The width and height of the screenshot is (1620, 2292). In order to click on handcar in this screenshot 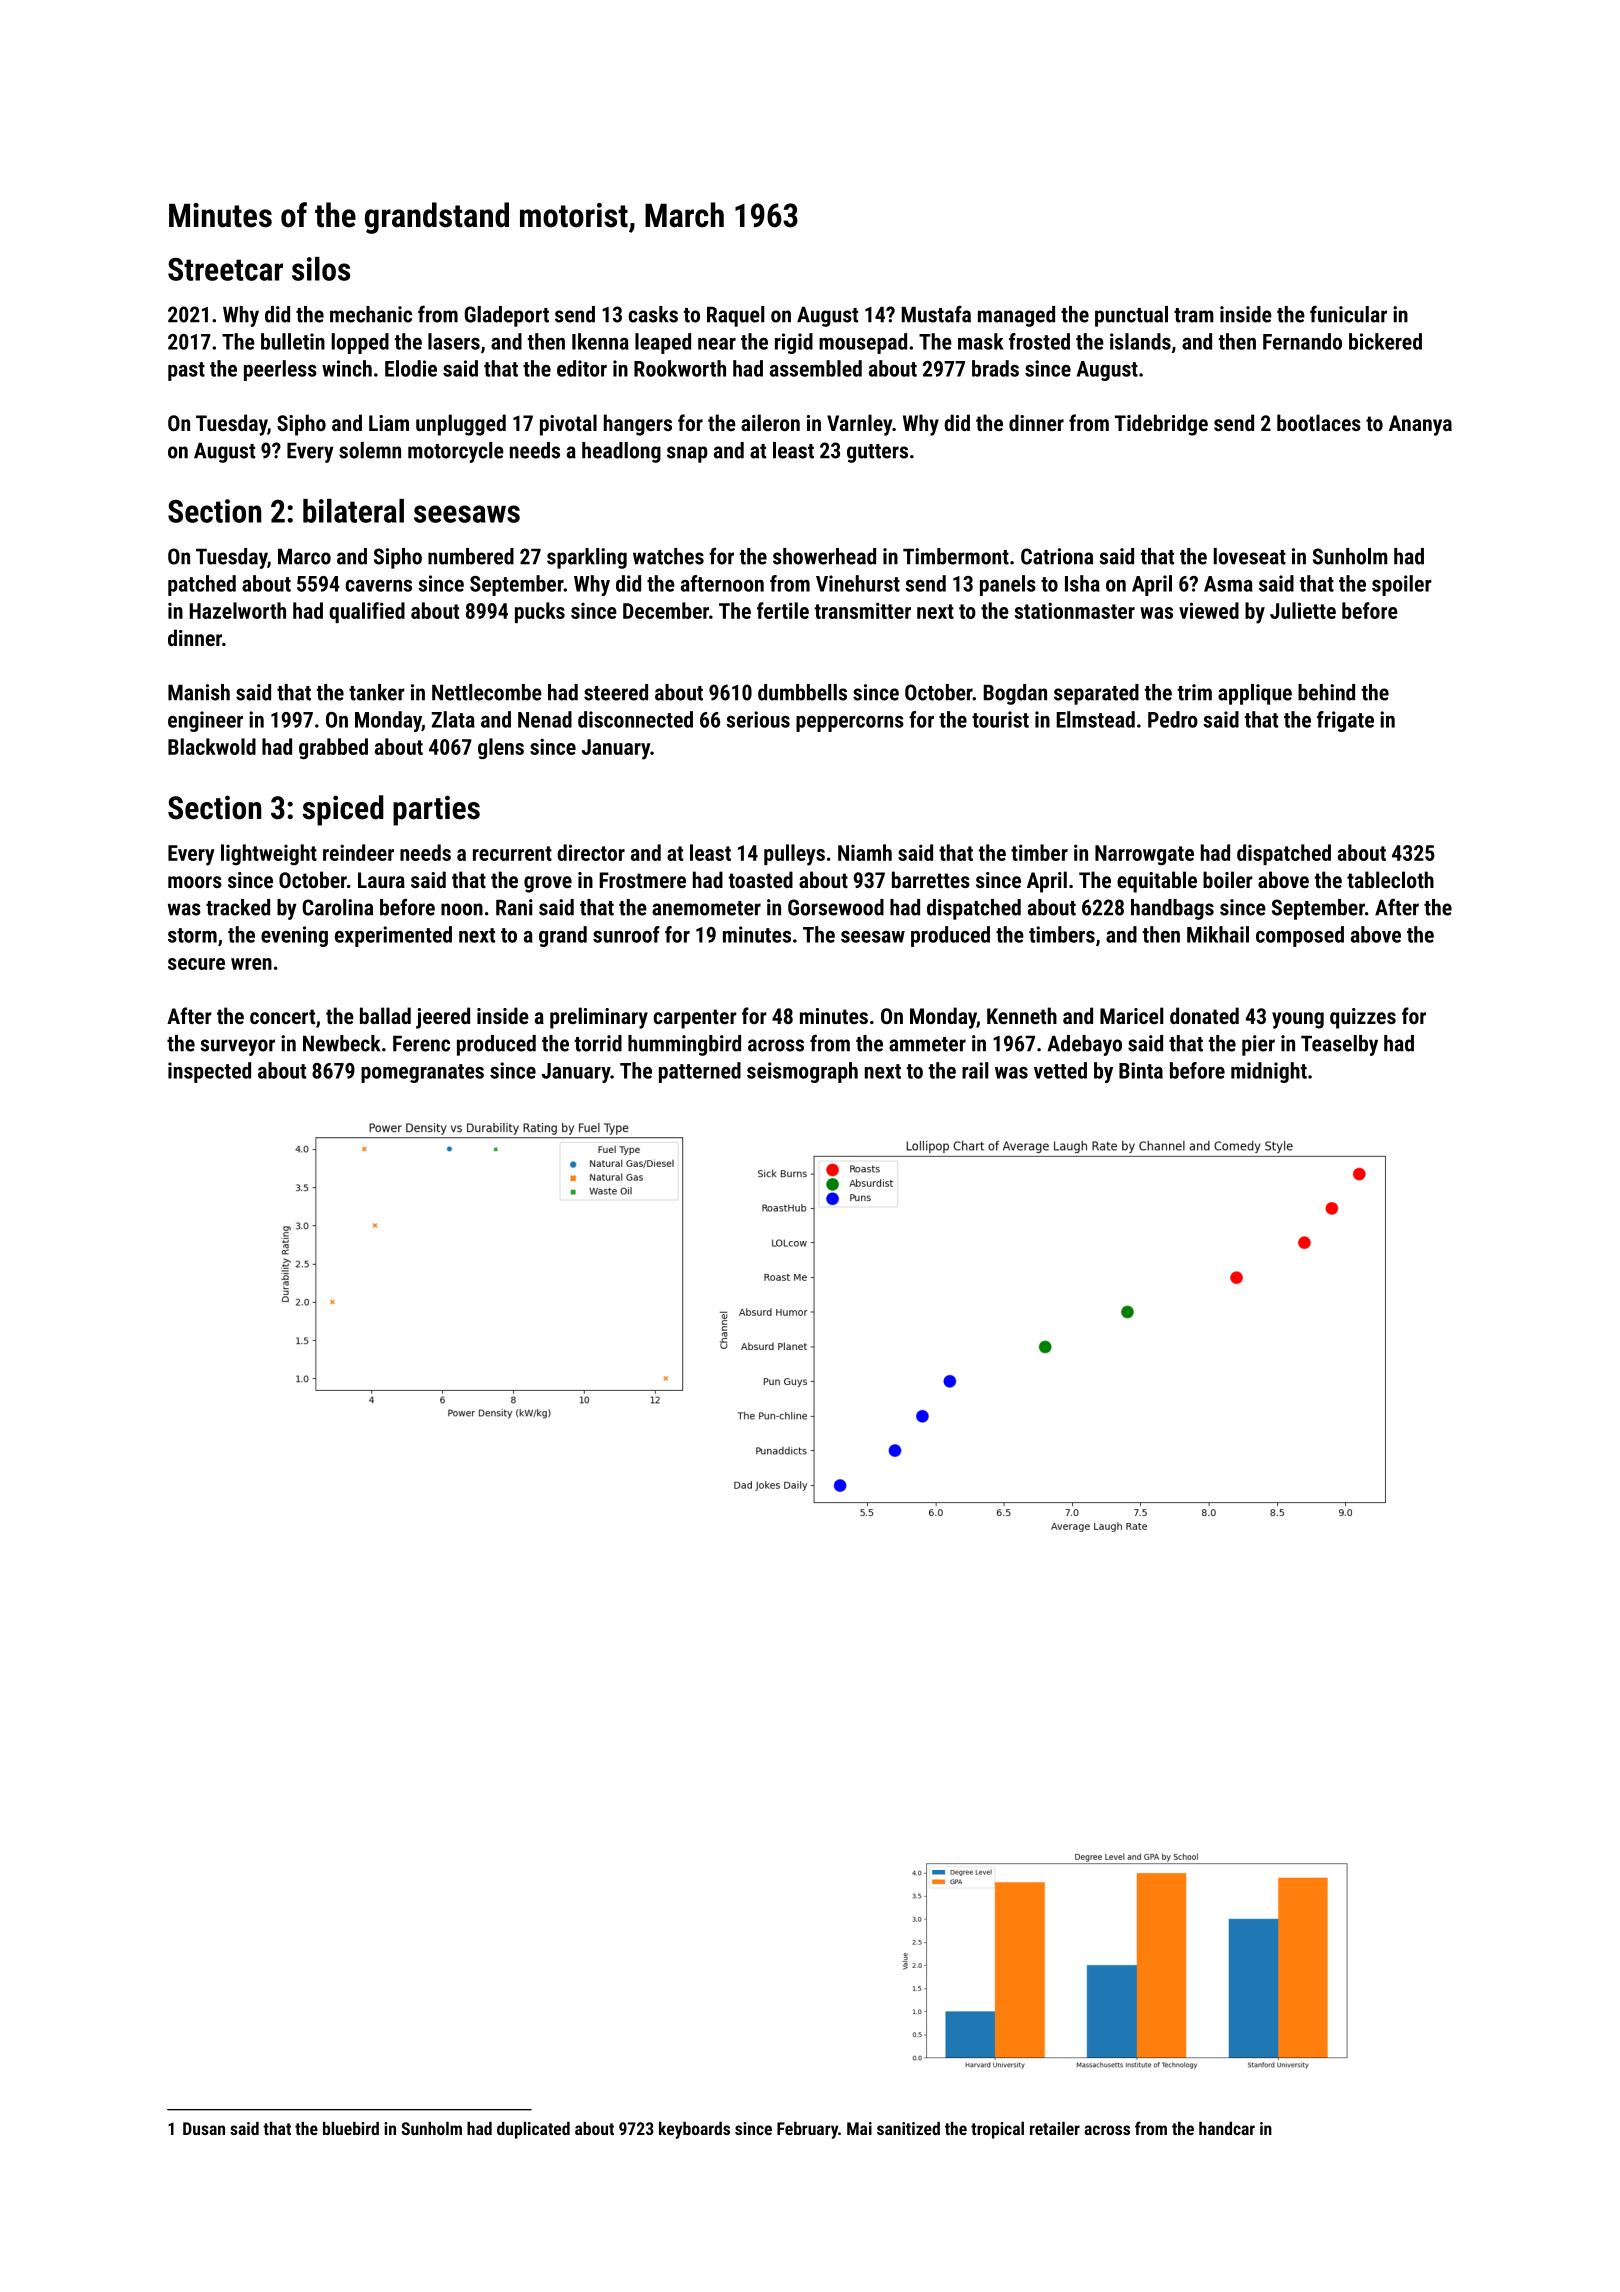, I will do `click(1227, 2128)`.
